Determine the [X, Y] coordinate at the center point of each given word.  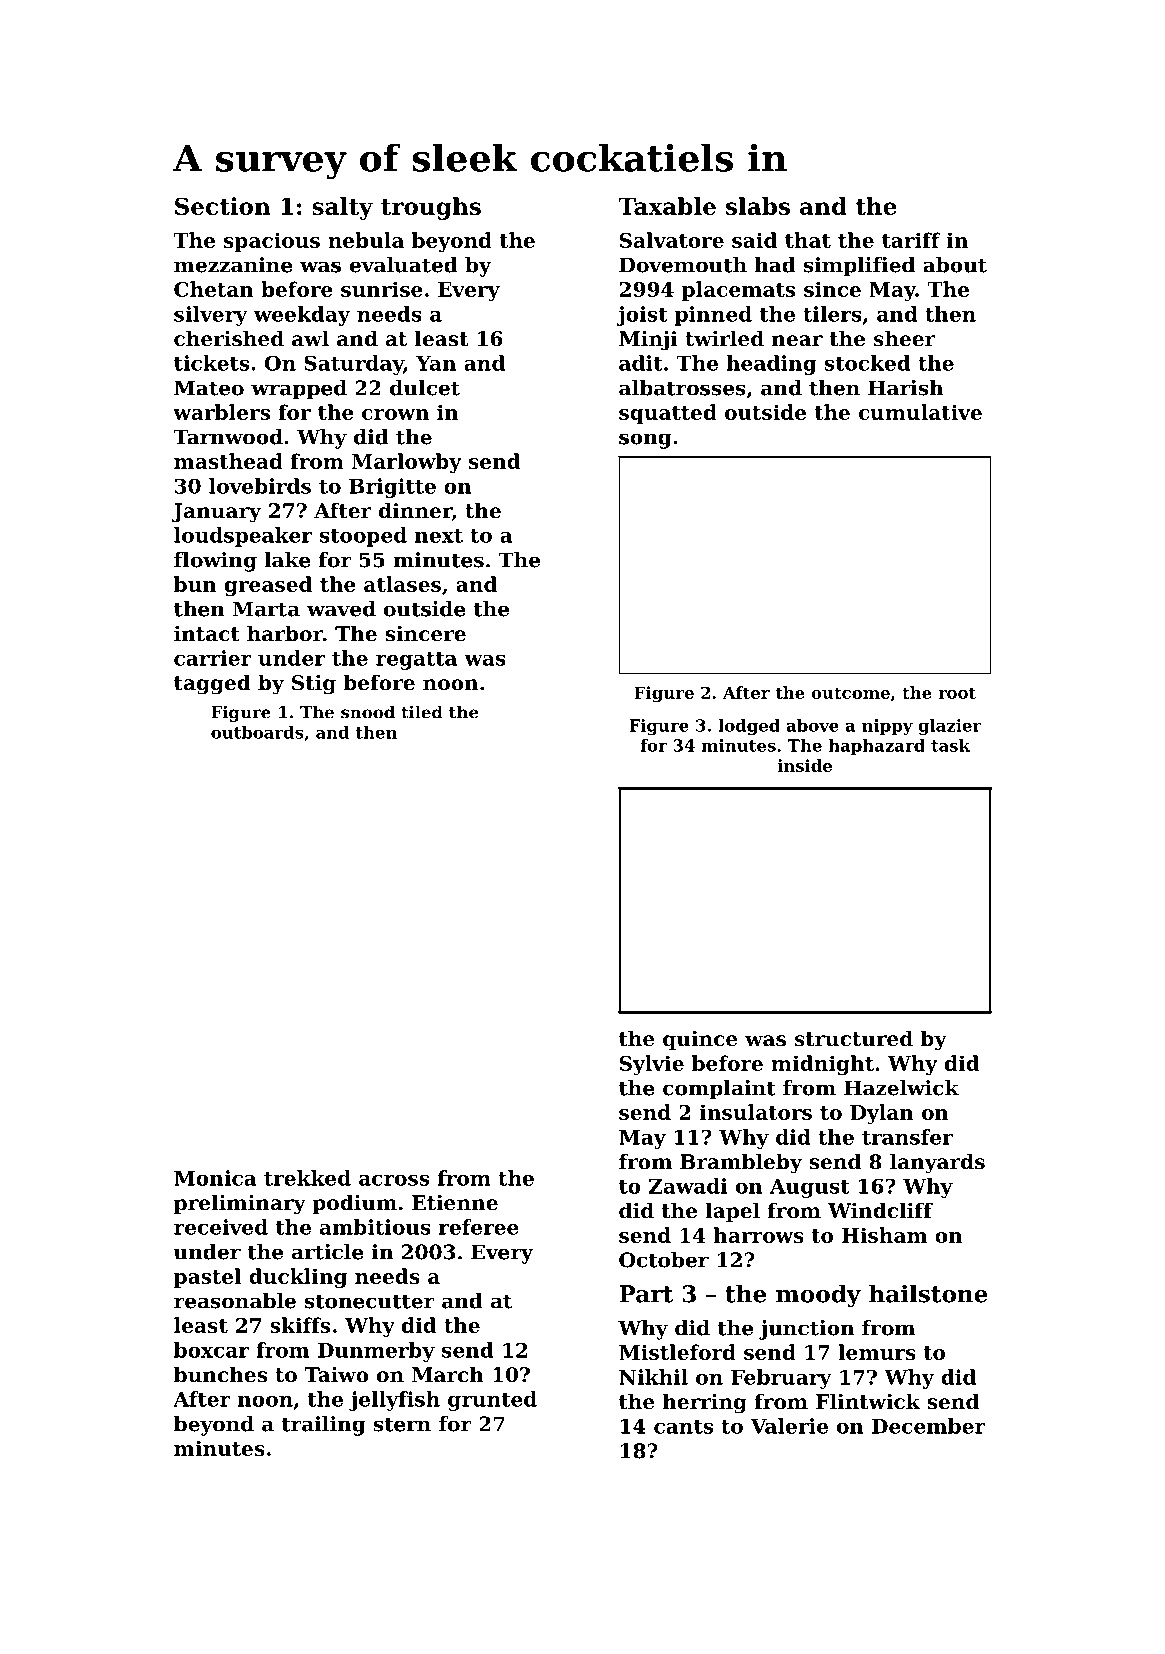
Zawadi [688, 1186]
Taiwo [337, 1375]
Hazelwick [901, 1088]
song [645, 441]
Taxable [667, 206]
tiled [422, 712]
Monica [215, 1178]
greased [268, 586]
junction [806, 1330]
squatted [668, 414]
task [950, 745]
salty [342, 208]
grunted [492, 1401]
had [775, 265]
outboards [257, 732]
